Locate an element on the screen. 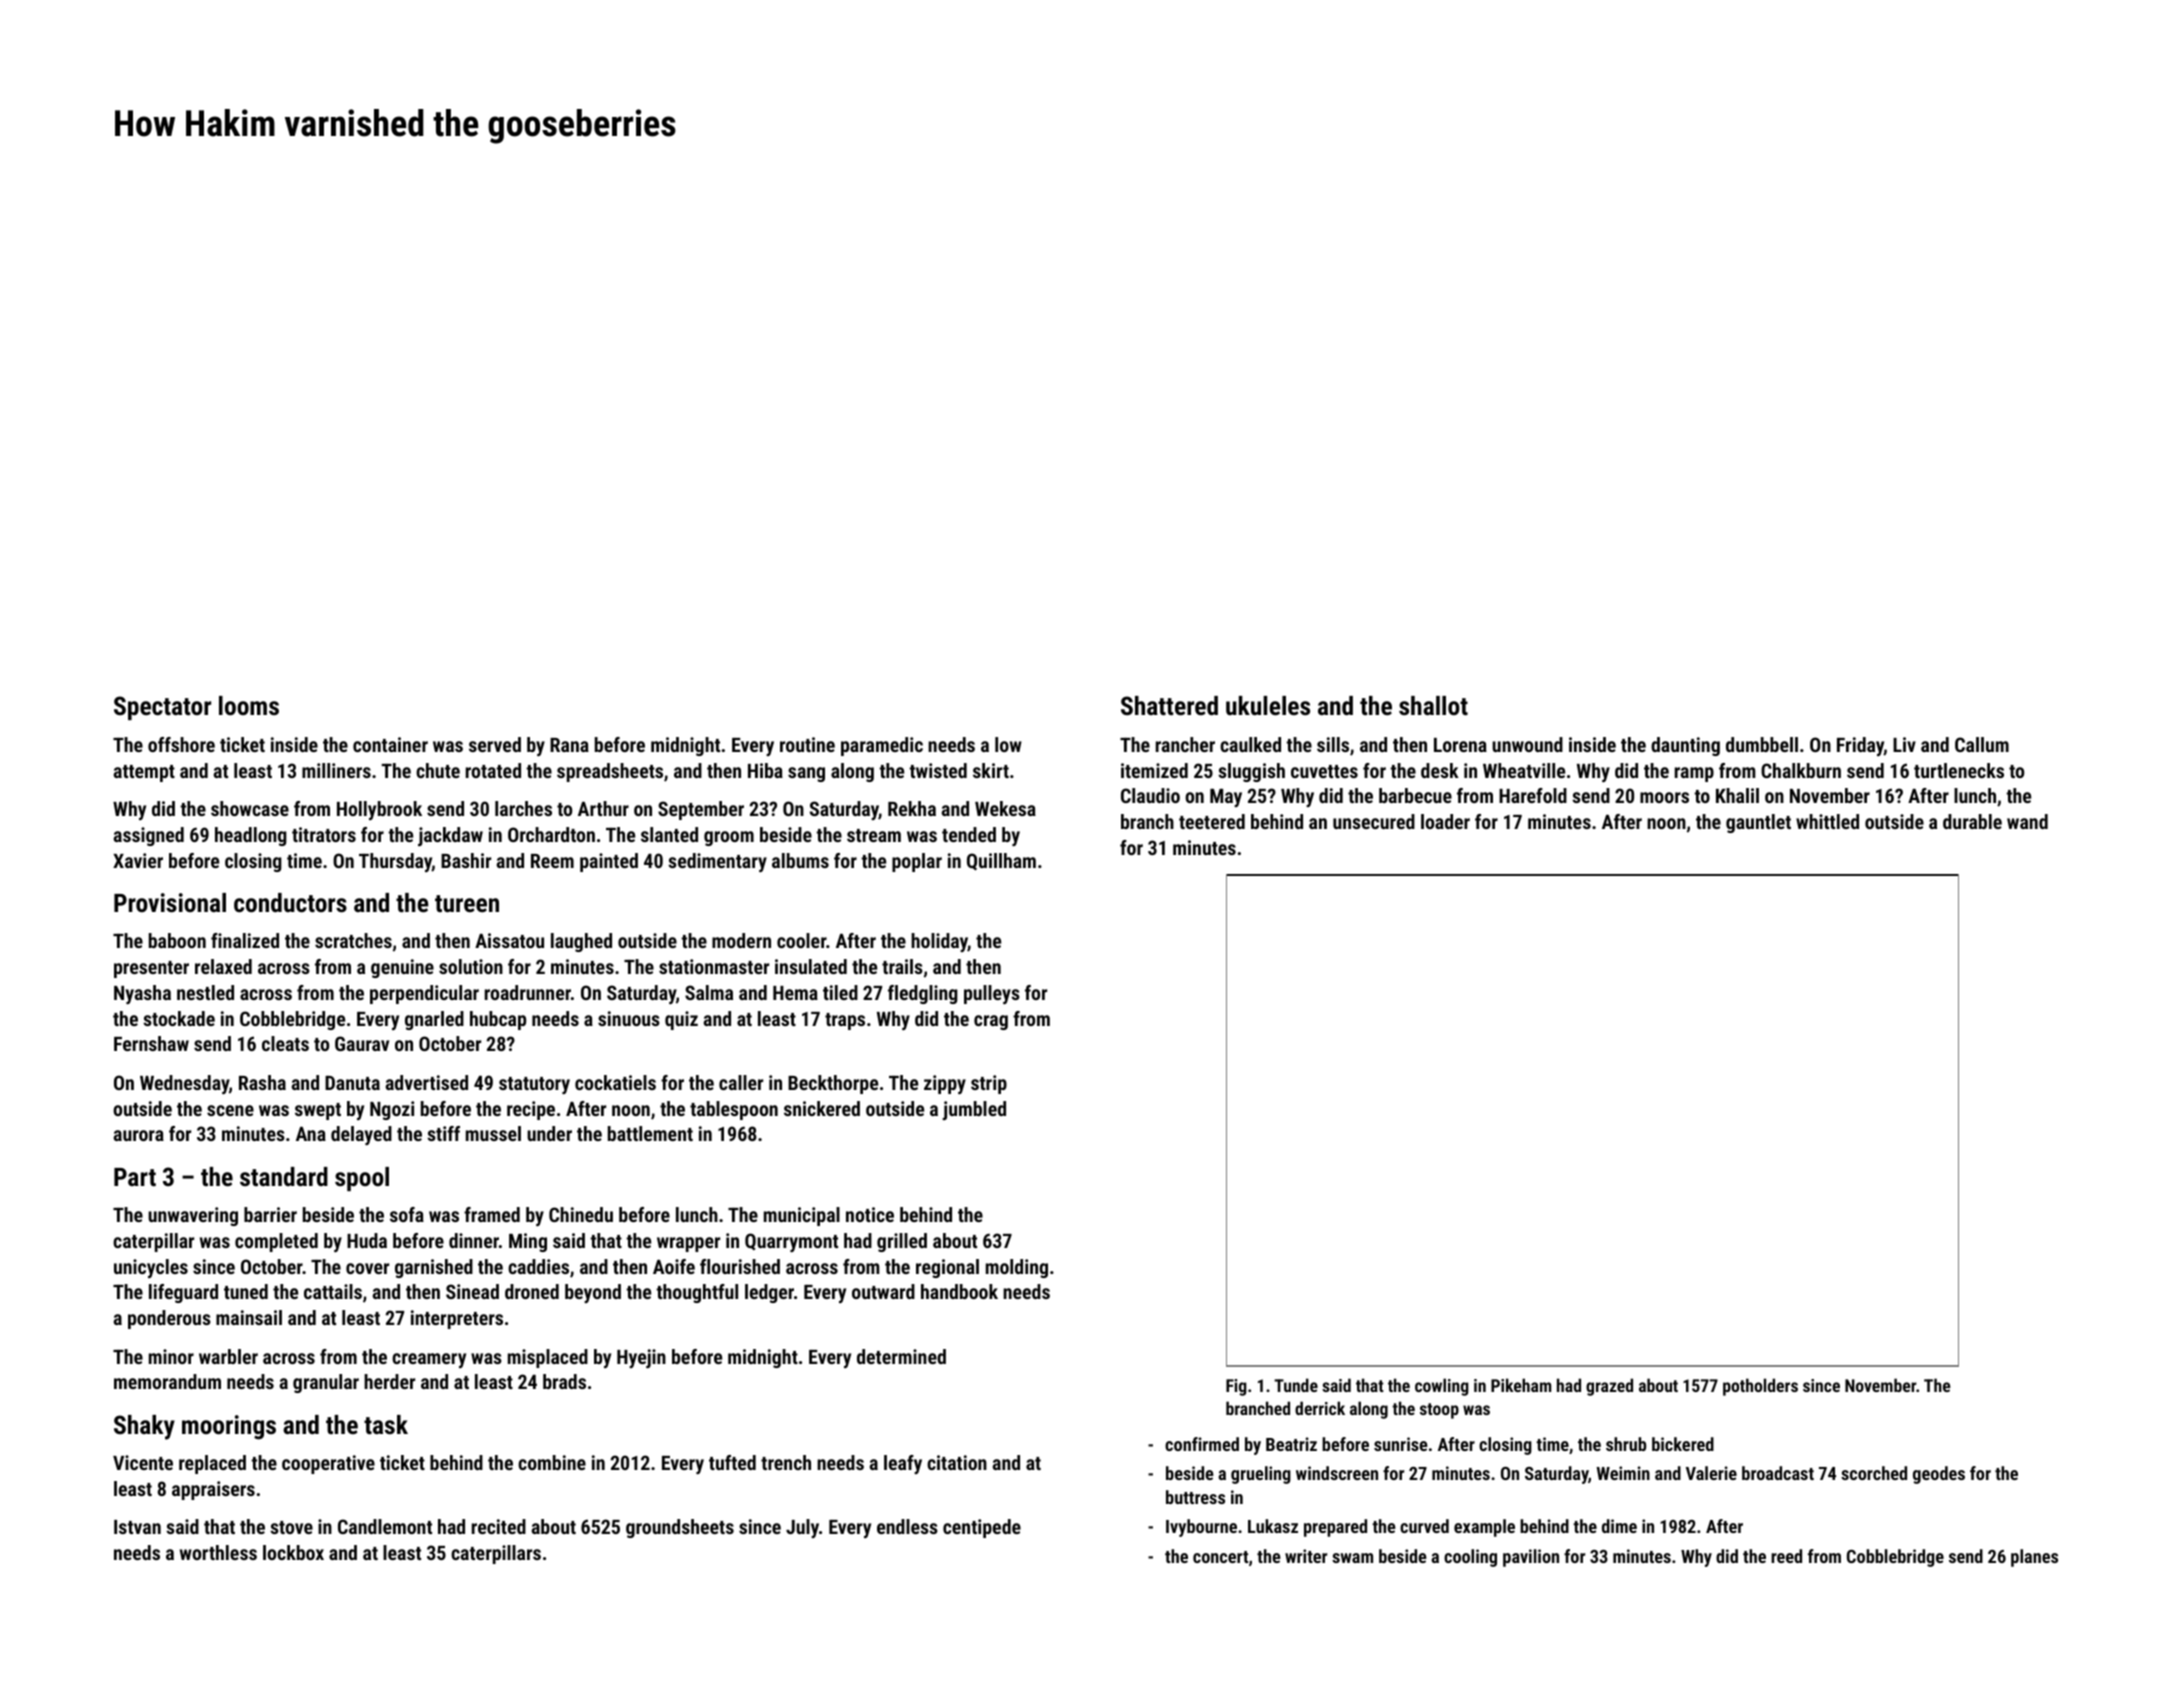  Harefold is located at coordinates (1533, 795).
